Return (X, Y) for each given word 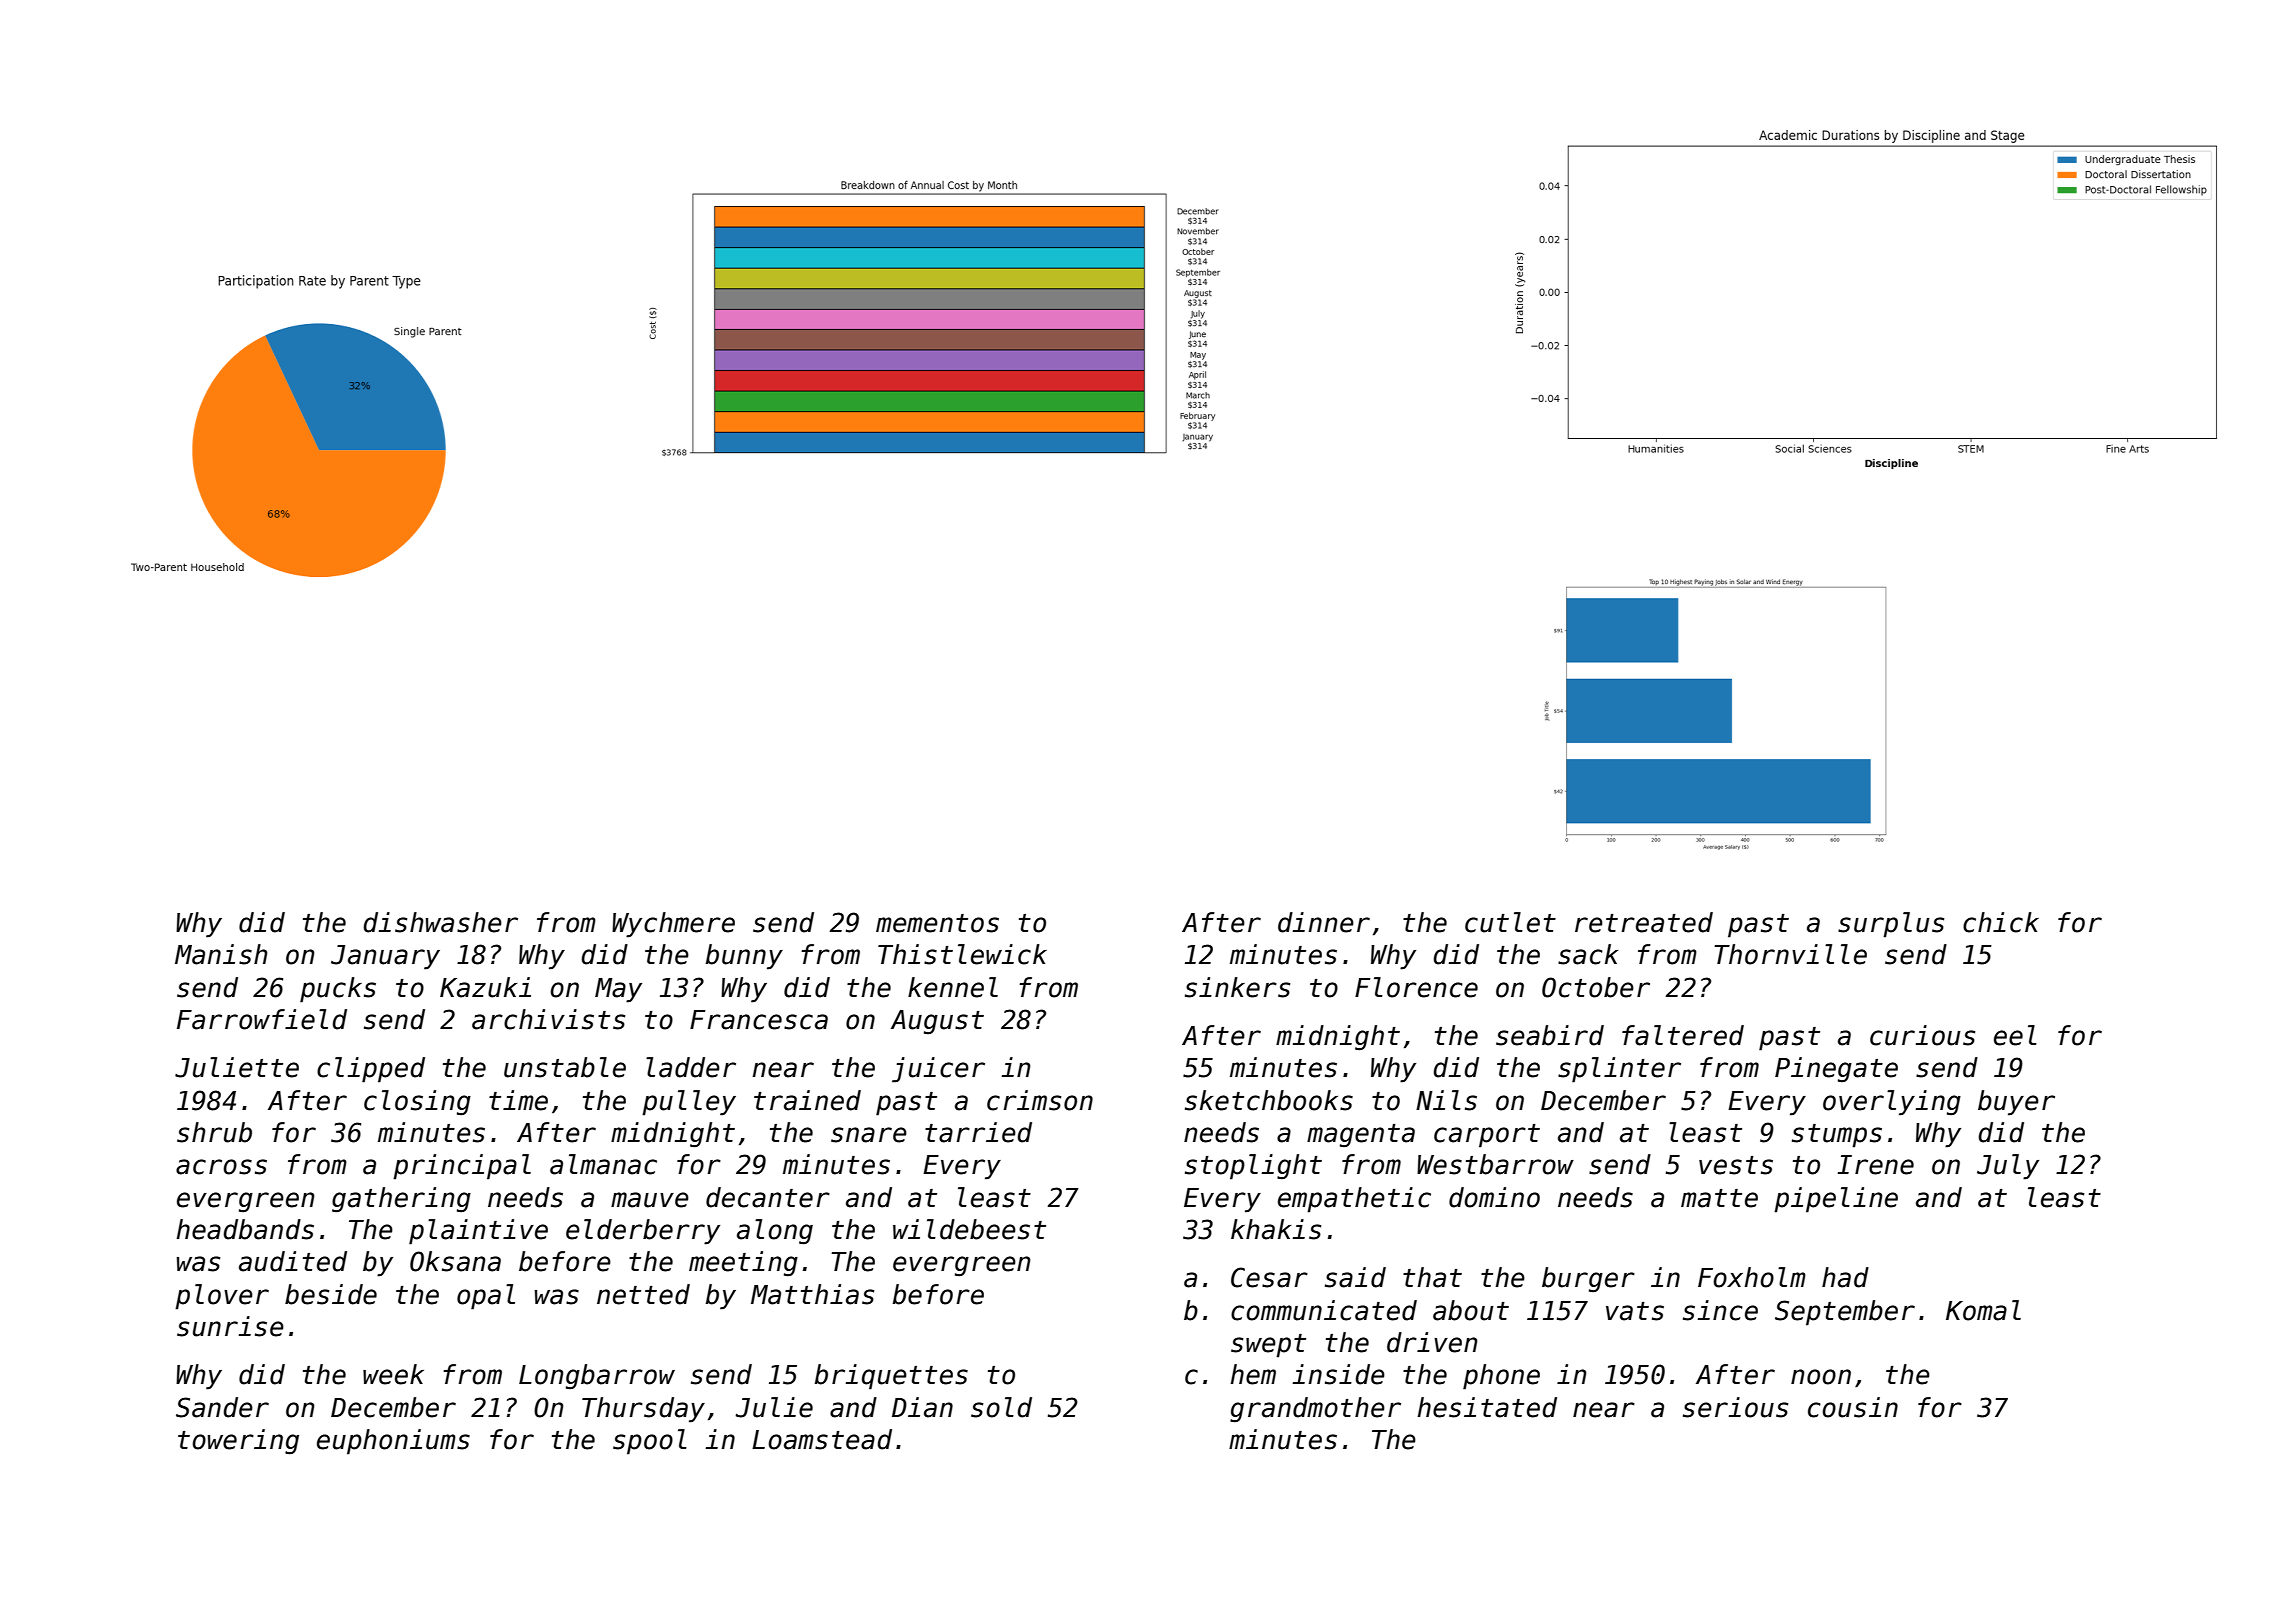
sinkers (1237, 987)
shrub (214, 1132)
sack (1588, 954)
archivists (548, 1019)
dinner (1324, 922)
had (1845, 1277)
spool (650, 1442)
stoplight (1253, 1167)
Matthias (812, 1294)
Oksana (455, 1261)
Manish (221, 954)
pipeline (1836, 1200)
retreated (1644, 922)
